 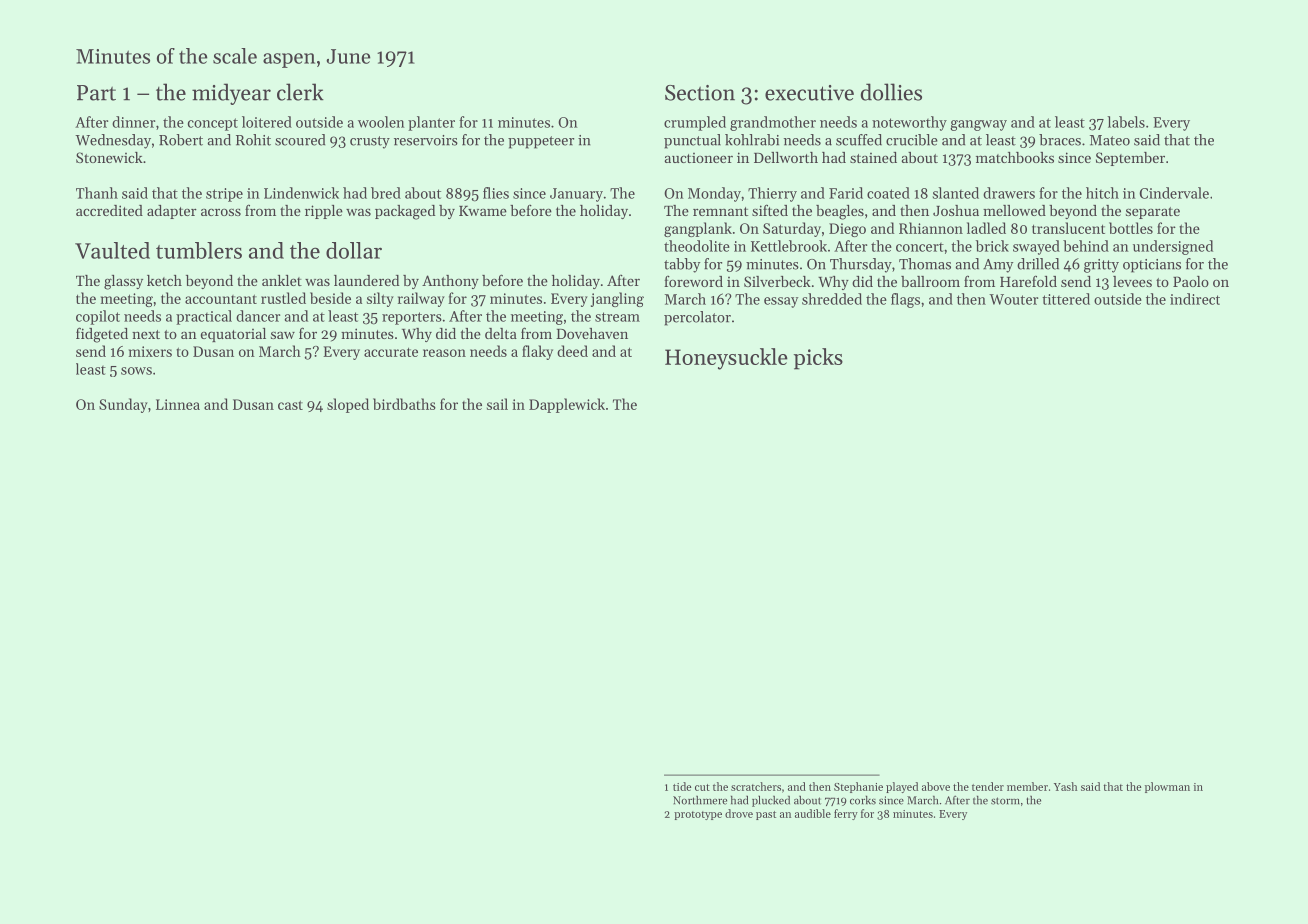 I want to click on sloped, so click(x=348, y=405).
